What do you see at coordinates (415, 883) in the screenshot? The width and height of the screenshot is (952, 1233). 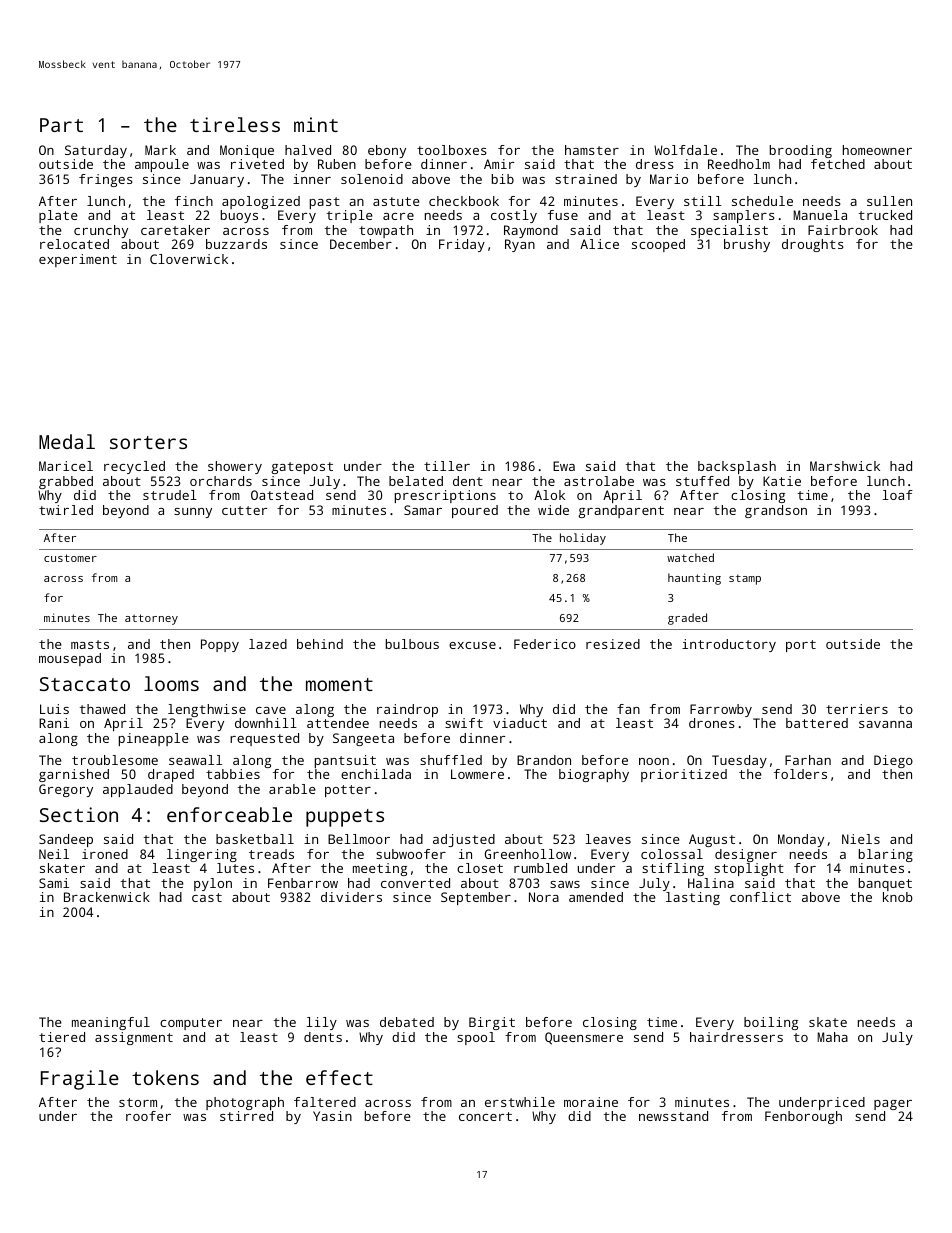 I see `converted` at bounding box center [415, 883].
